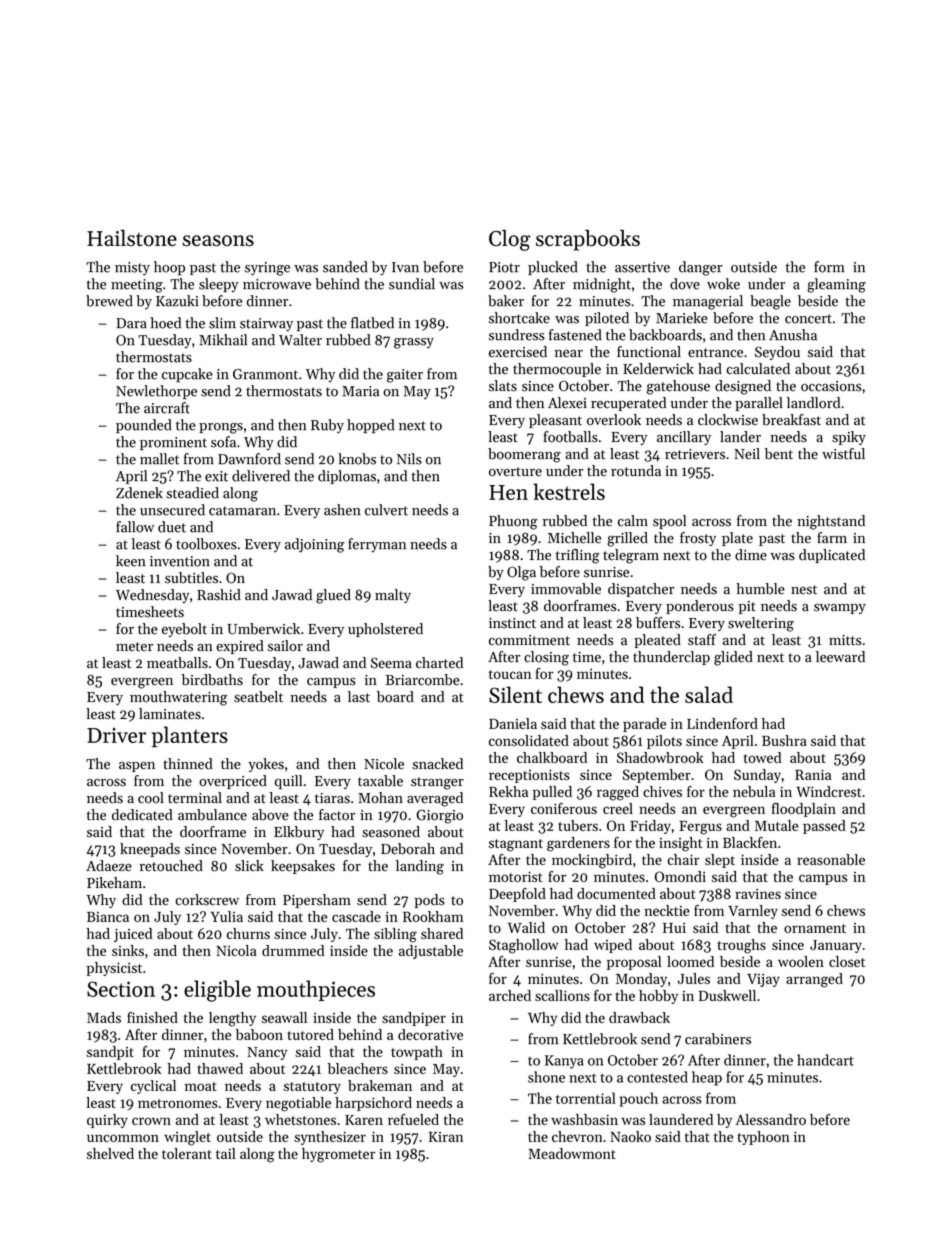  Describe the element at coordinates (828, 791) in the screenshot. I see `Windcrest` at that location.
